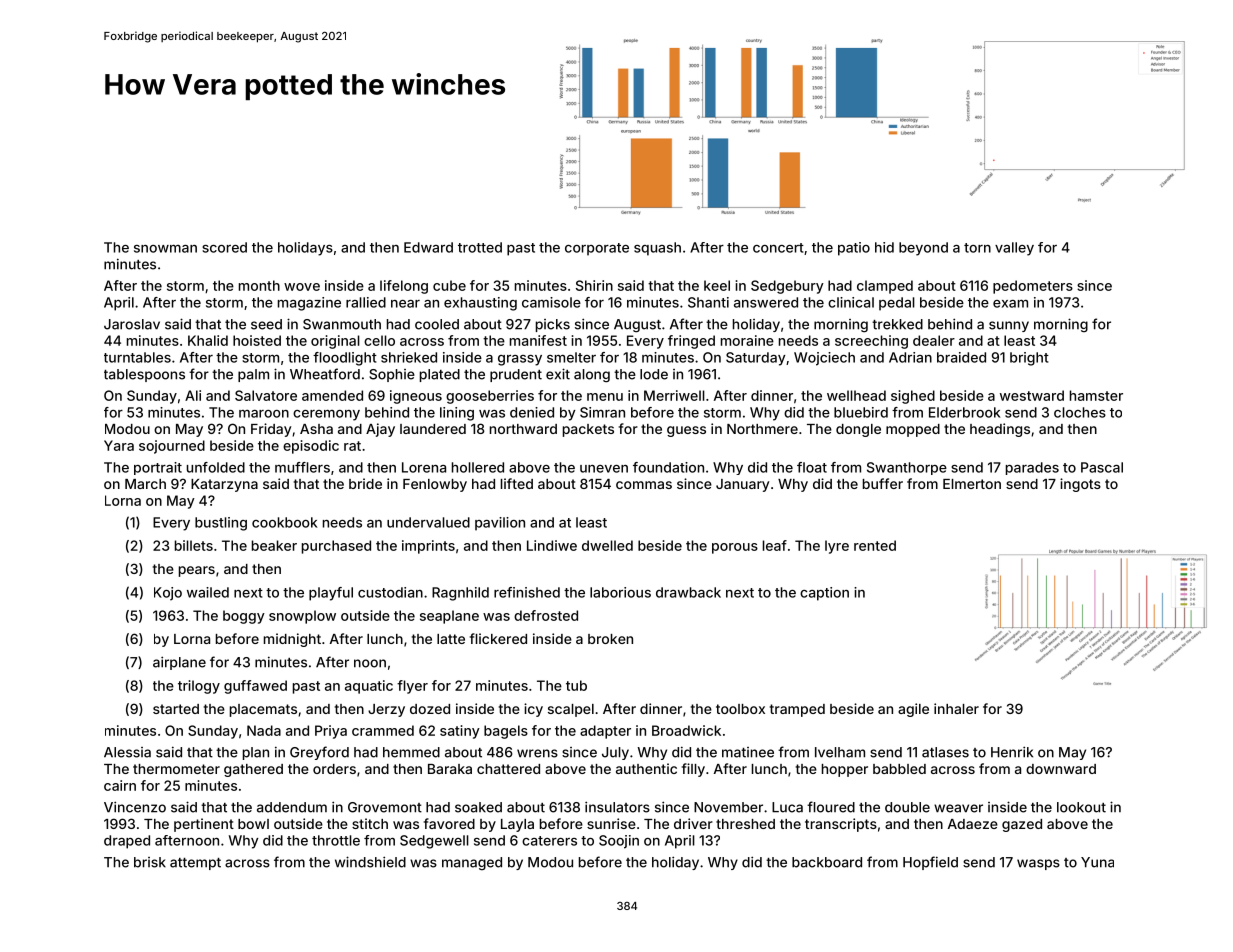 Image resolution: width=1233 pixels, height=952 pixels. I want to click on bowl, so click(253, 824).
